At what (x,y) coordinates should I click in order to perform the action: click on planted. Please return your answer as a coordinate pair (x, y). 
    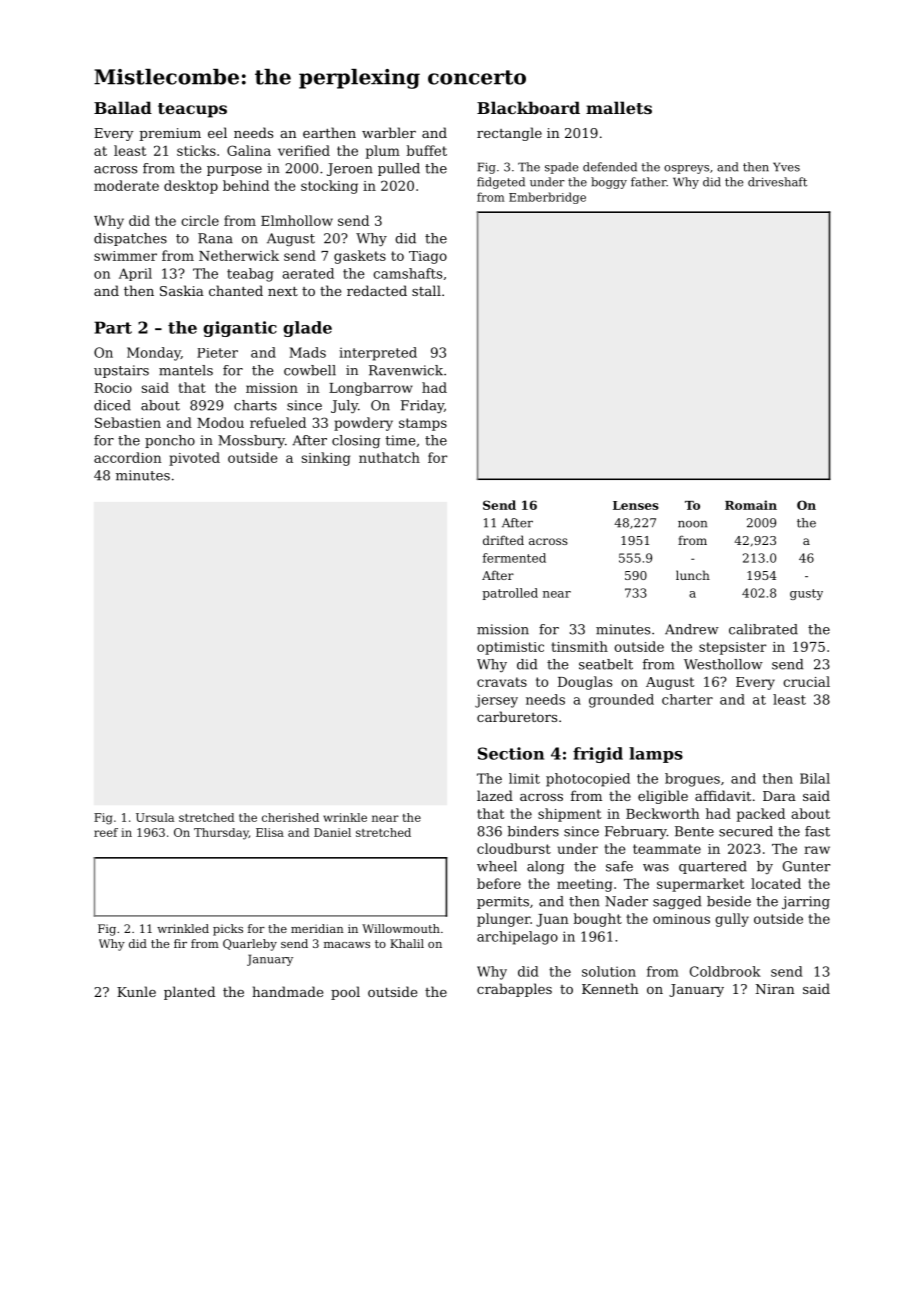
    Looking at the image, I should click on (189, 993).
